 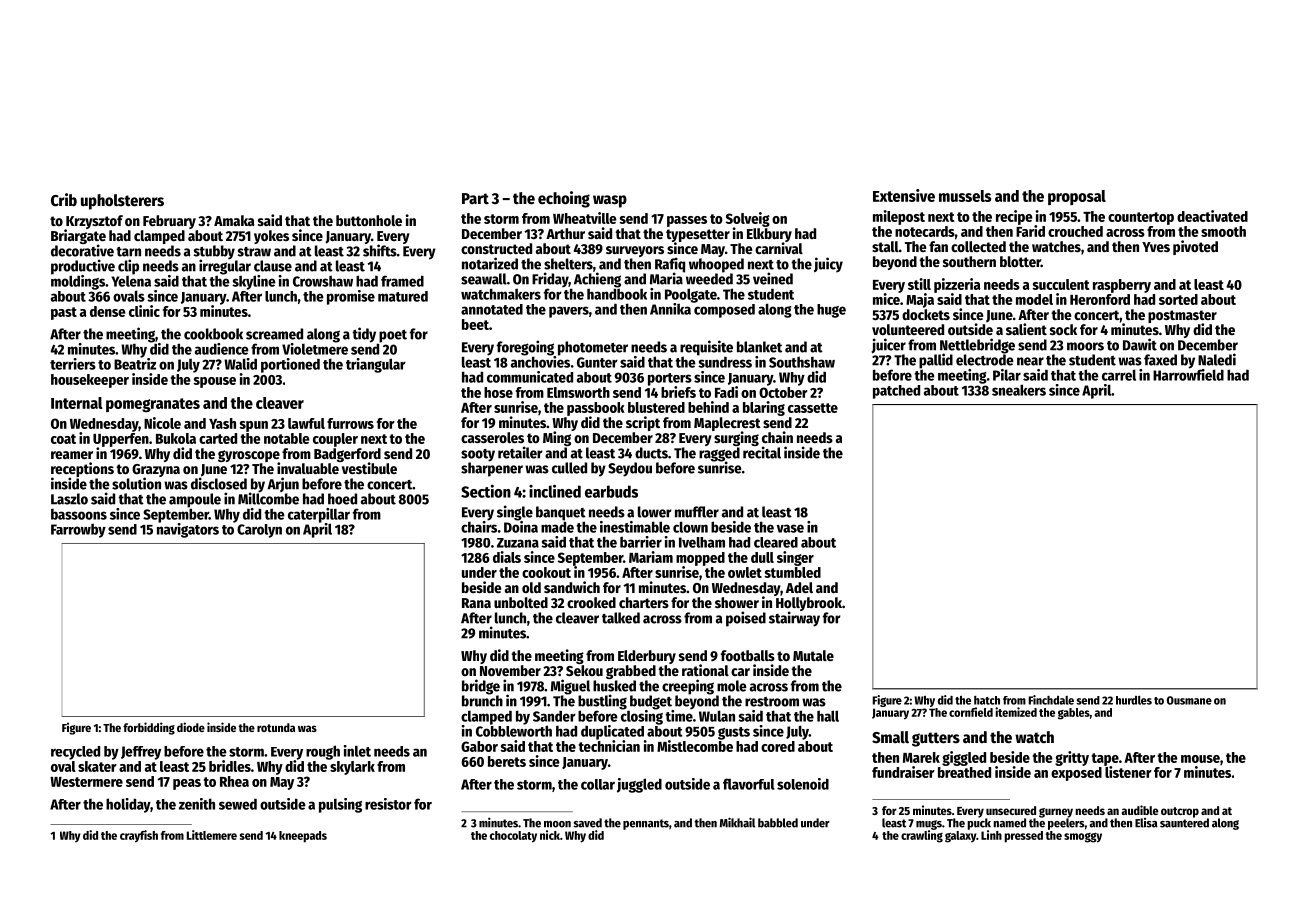 What do you see at coordinates (809, 604) in the document?
I see `Hollybrook` at bounding box center [809, 604].
